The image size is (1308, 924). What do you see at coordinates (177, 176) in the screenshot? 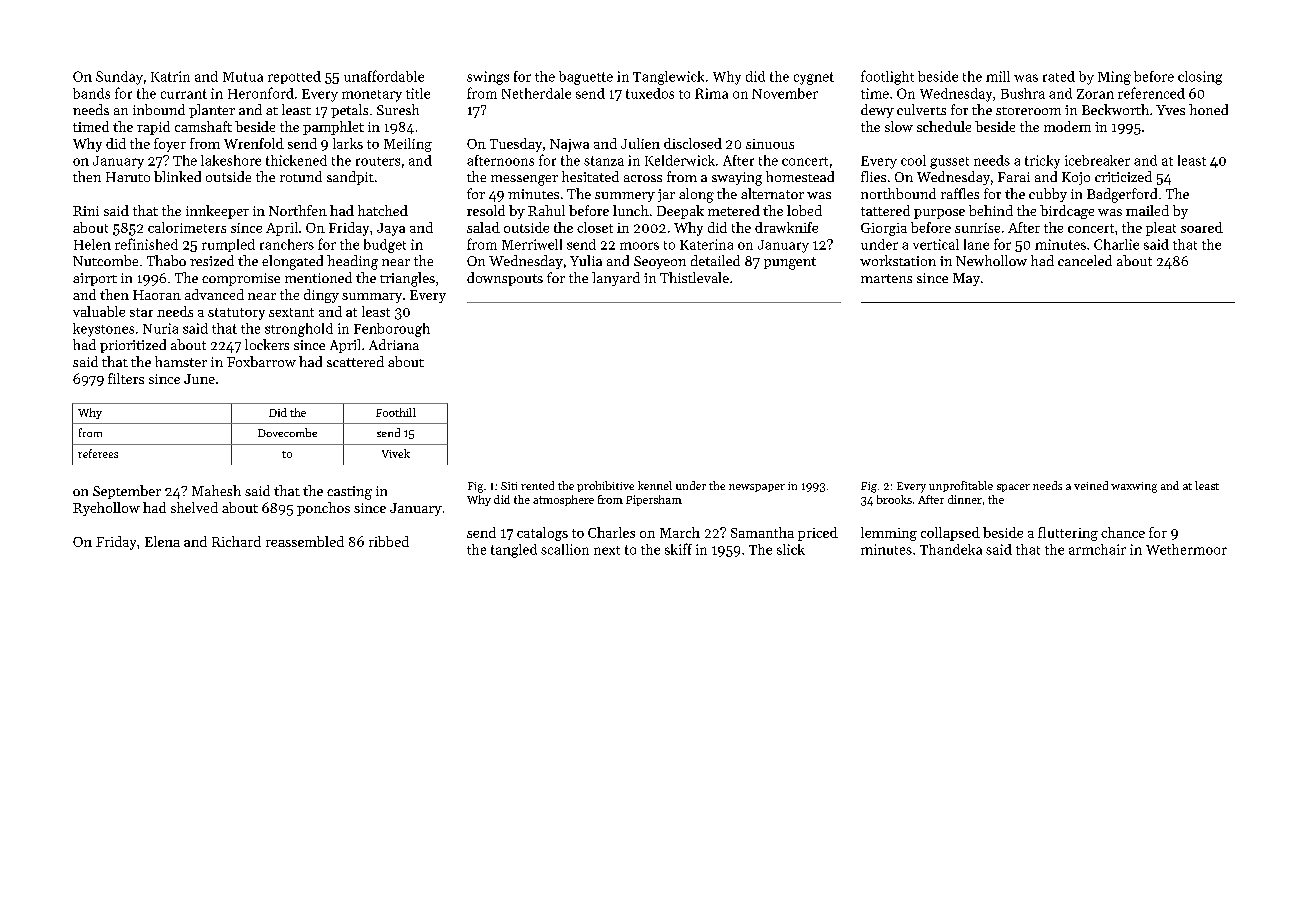
I see `blinked` at bounding box center [177, 176].
